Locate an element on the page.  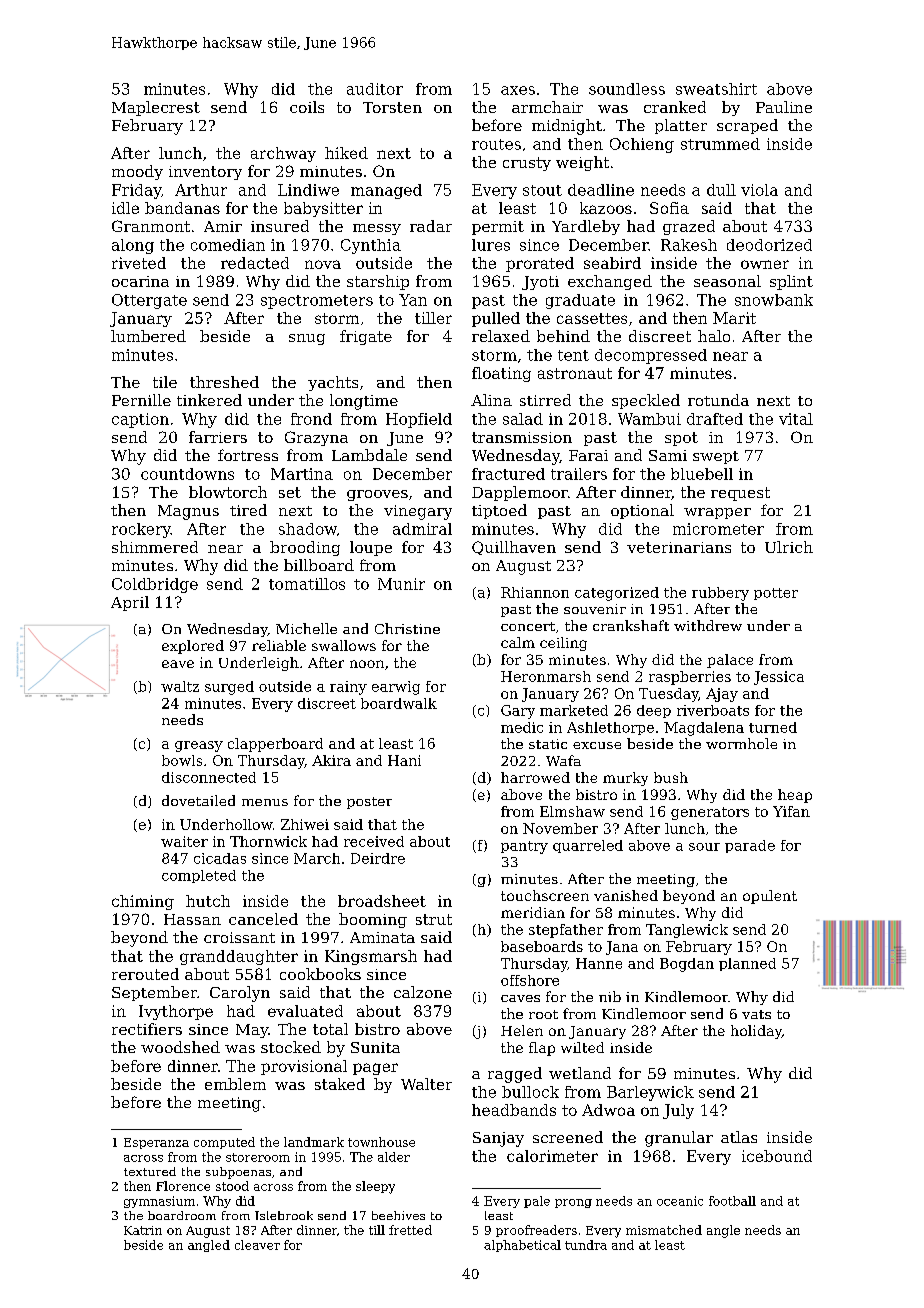
caption is located at coordinates (140, 420).
